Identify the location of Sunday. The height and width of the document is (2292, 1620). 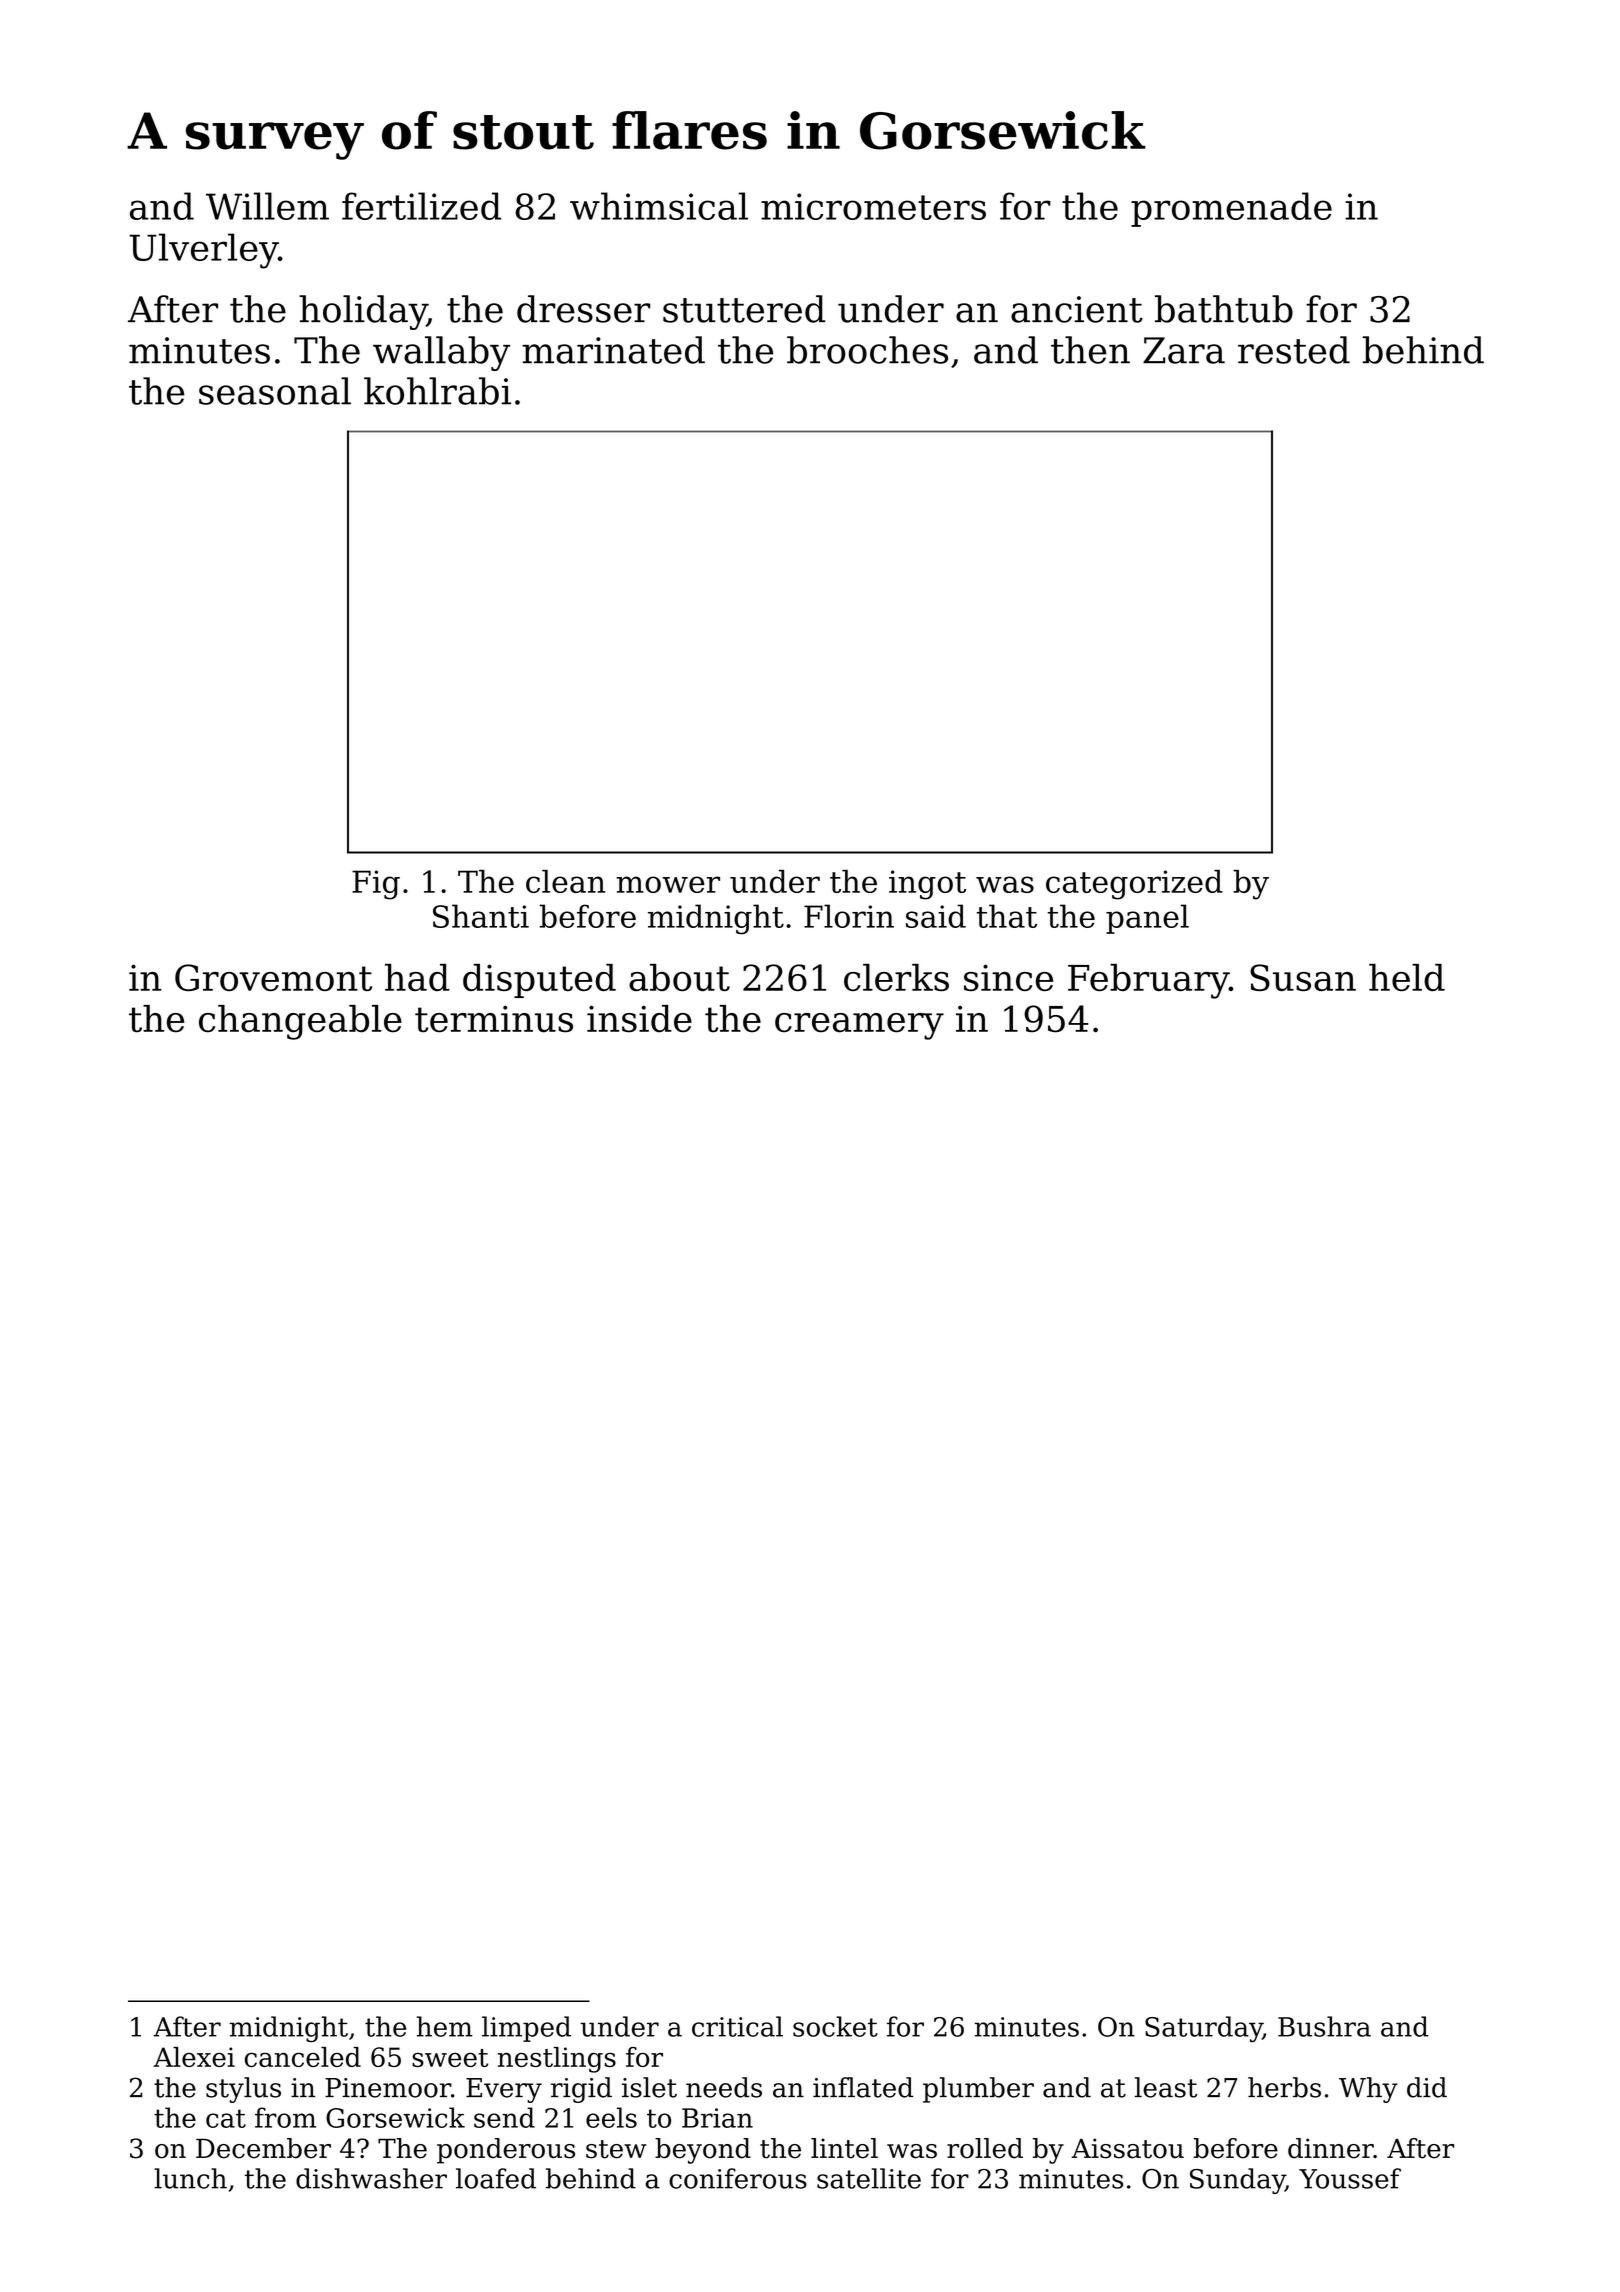
(1237, 2181).
